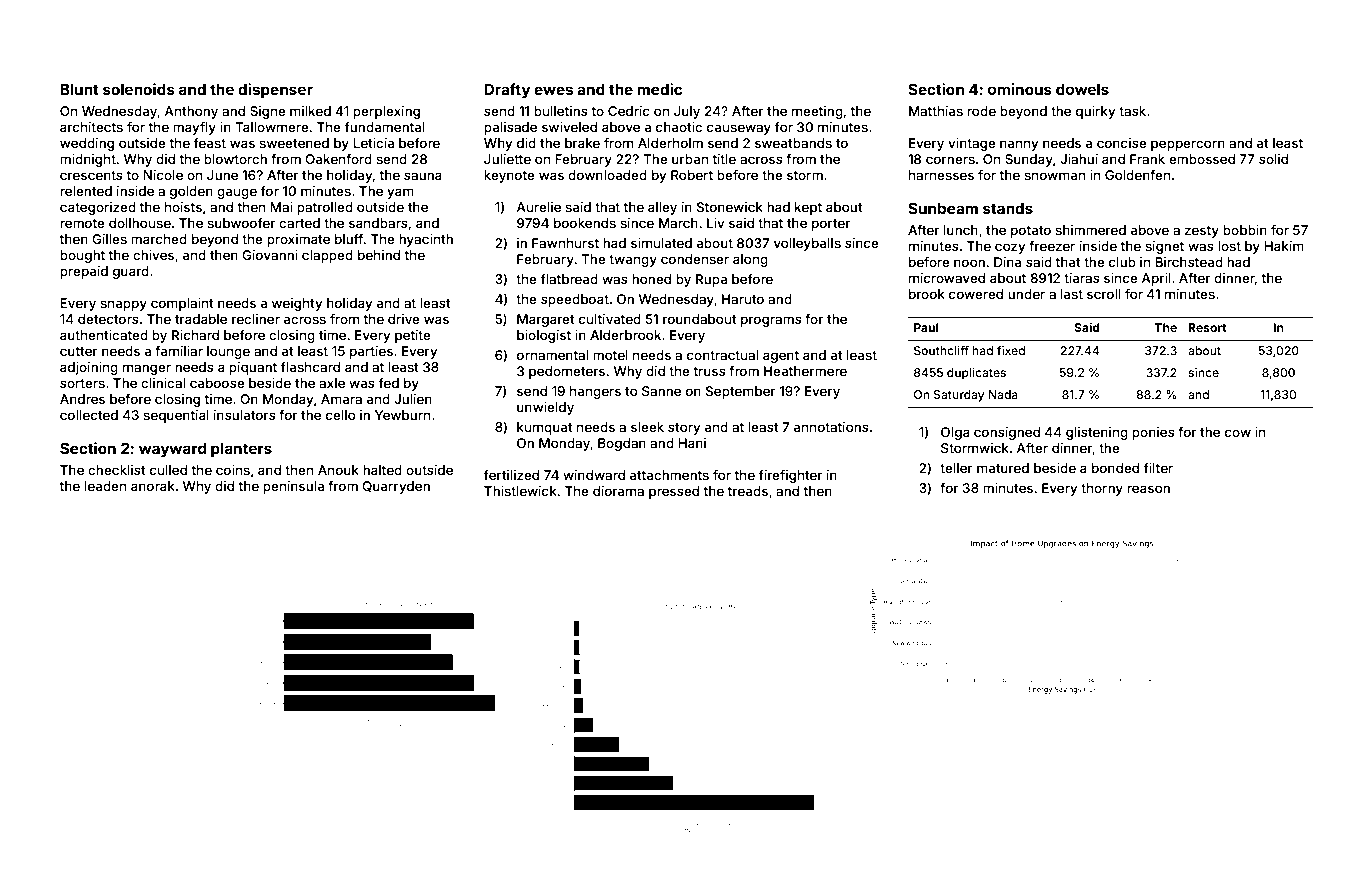 Image resolution: width=1372 pixels, height=887 pixels. Describe the element at coordinates (1052, 246) in the screenshot. I see `freezer` at that location.
